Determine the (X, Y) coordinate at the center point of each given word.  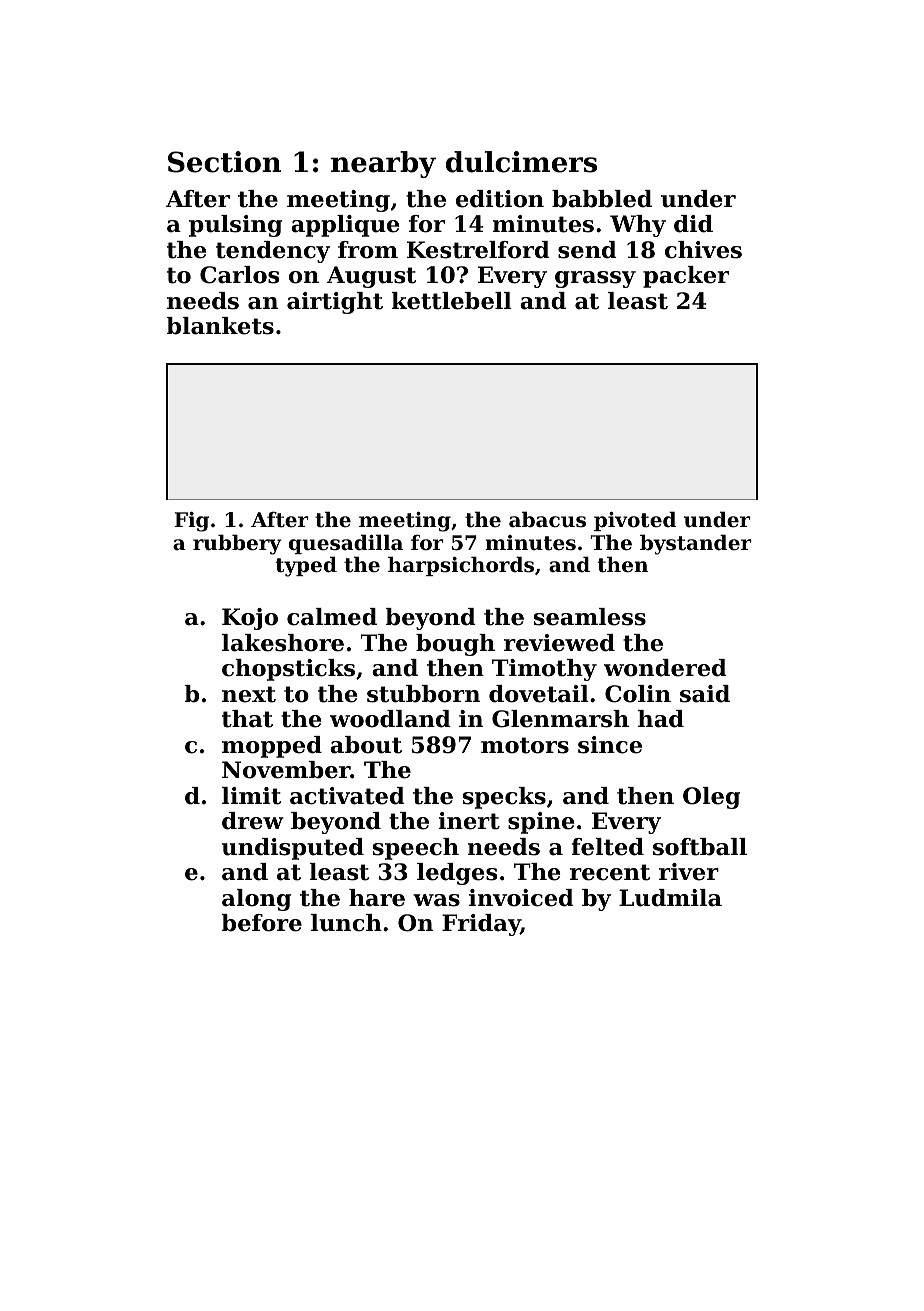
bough (455, 645)
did (693, 224)
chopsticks (288, 670)
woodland (390, 719)
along (256, 900)
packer (686, 277)
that (247, 719)
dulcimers (521, 162)
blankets (220, 326)
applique (345, 226)
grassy (595, 279)
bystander (696, 544)
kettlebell (452, 301)
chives (703, 250)
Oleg (711, 798)
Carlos (239, 275)
